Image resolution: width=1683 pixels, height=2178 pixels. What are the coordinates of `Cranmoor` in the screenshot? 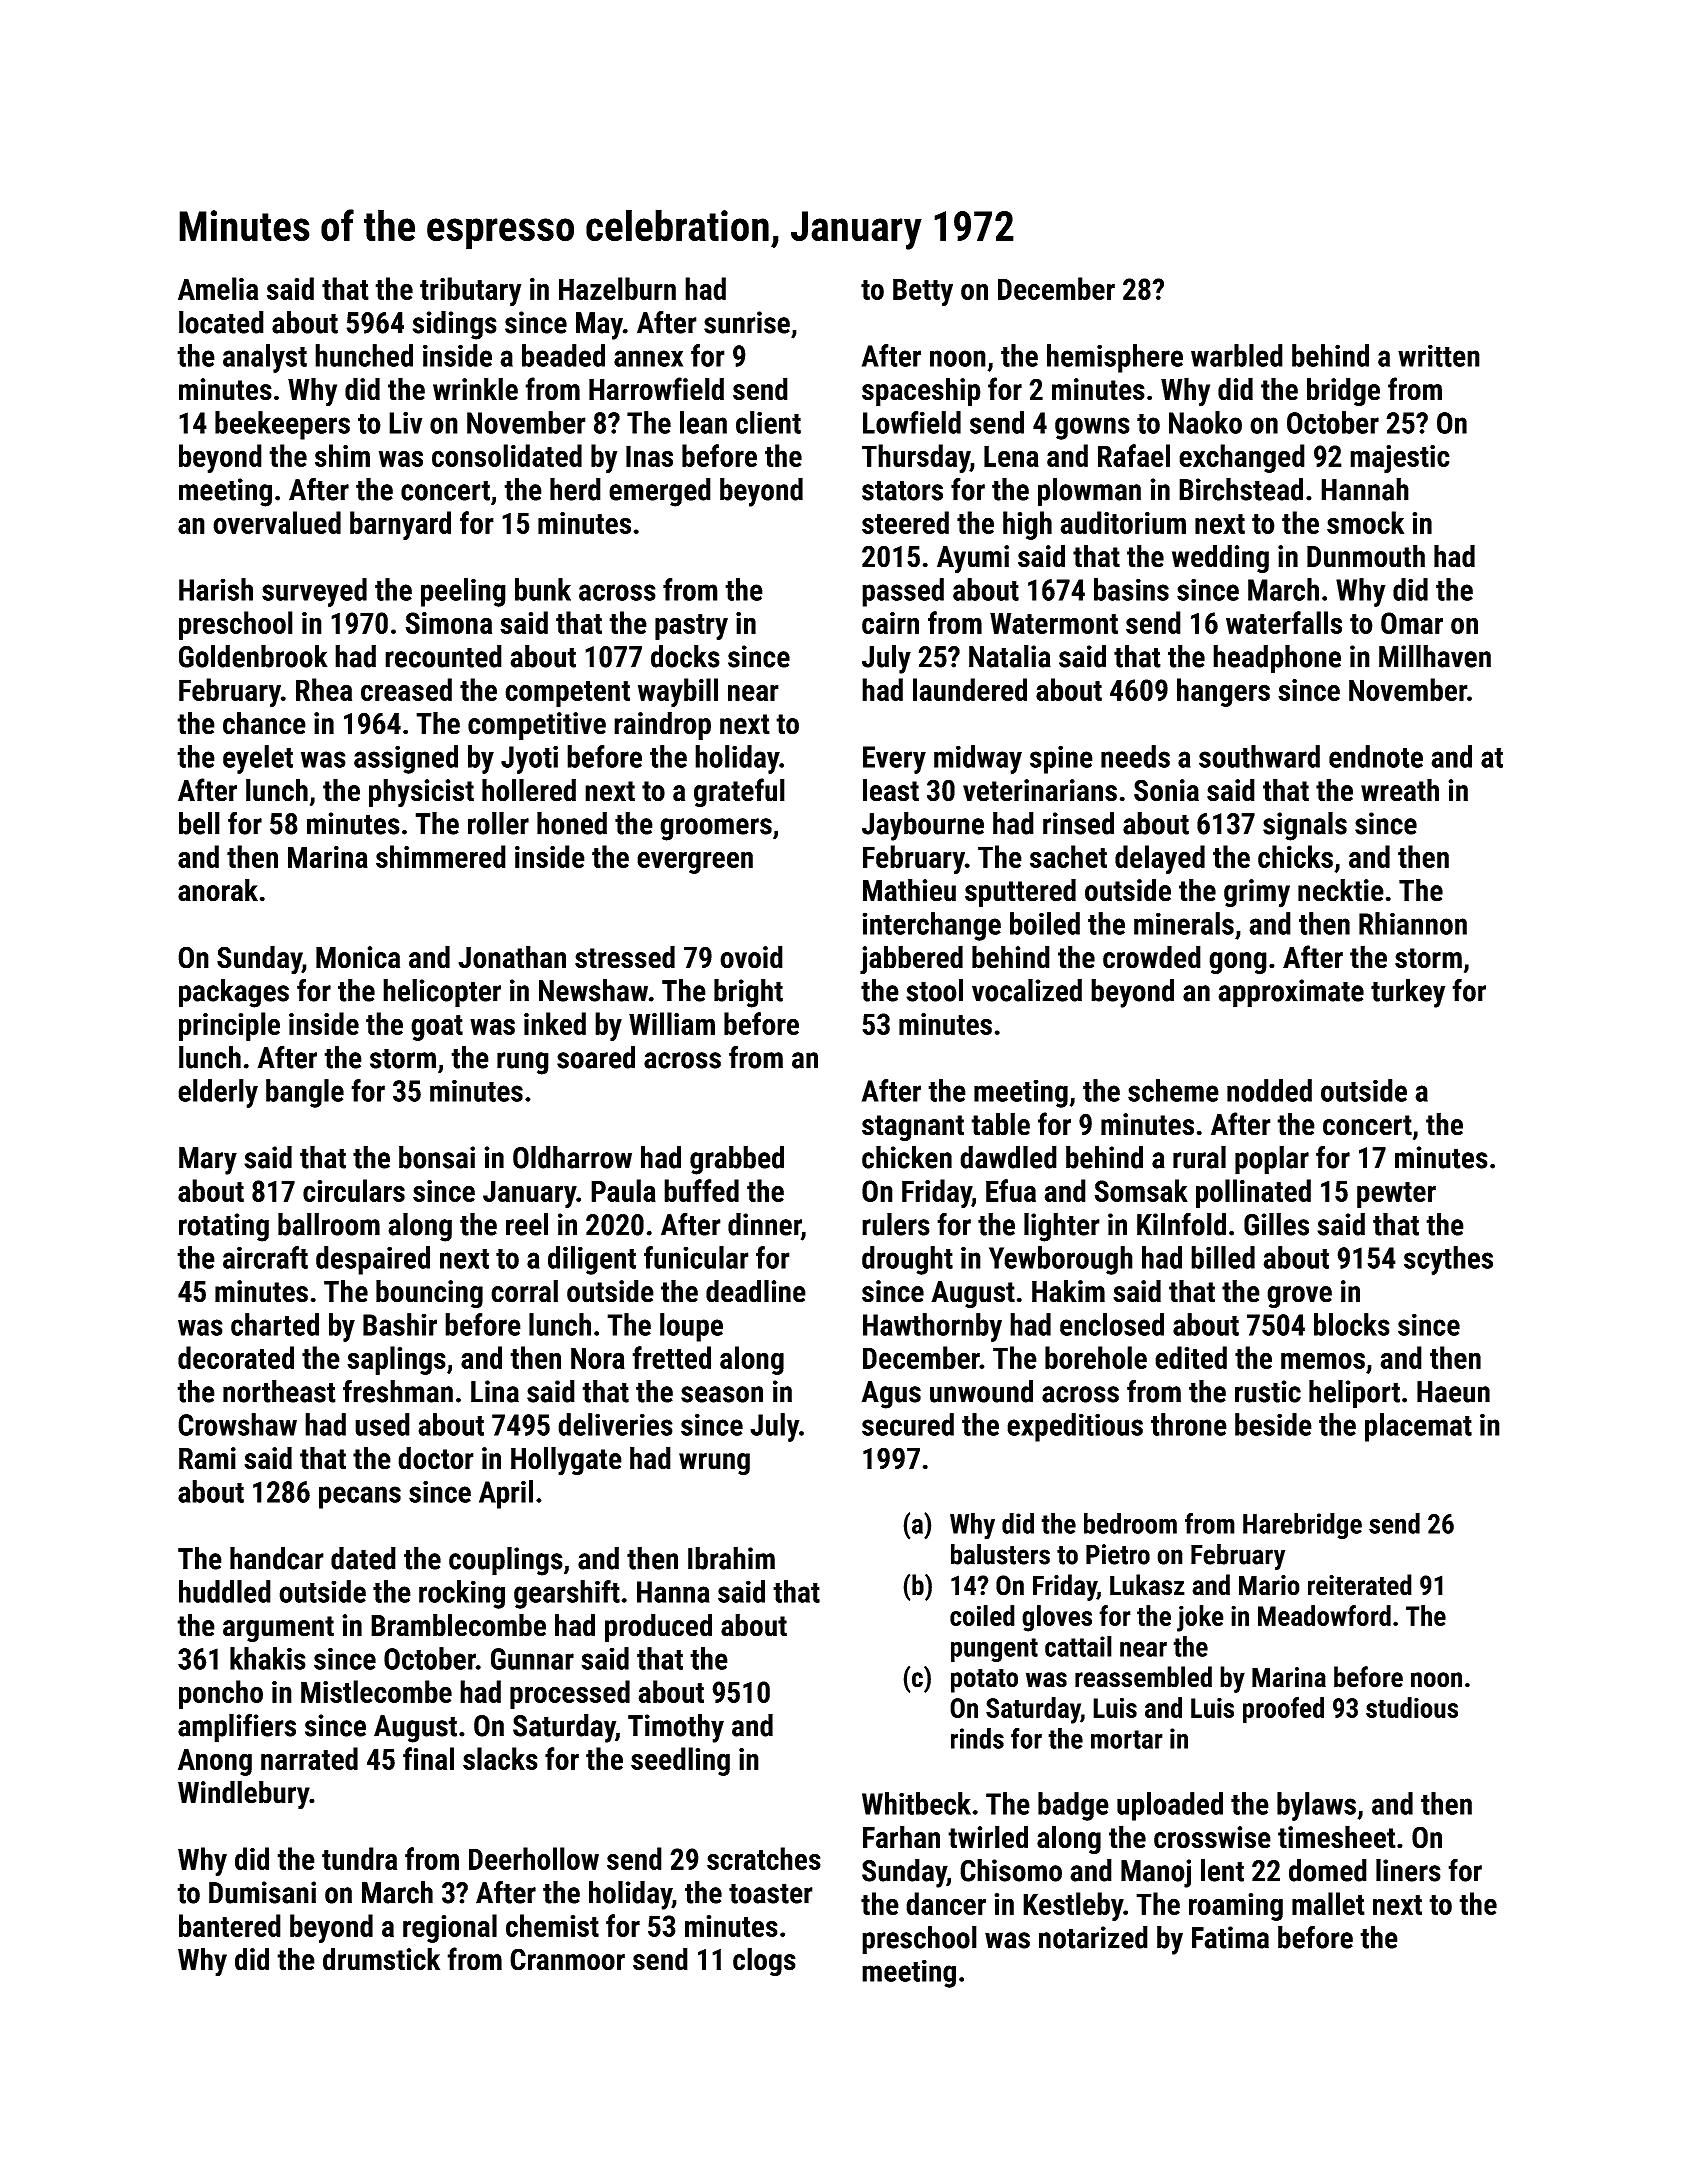 It's located at (567, 1959).
